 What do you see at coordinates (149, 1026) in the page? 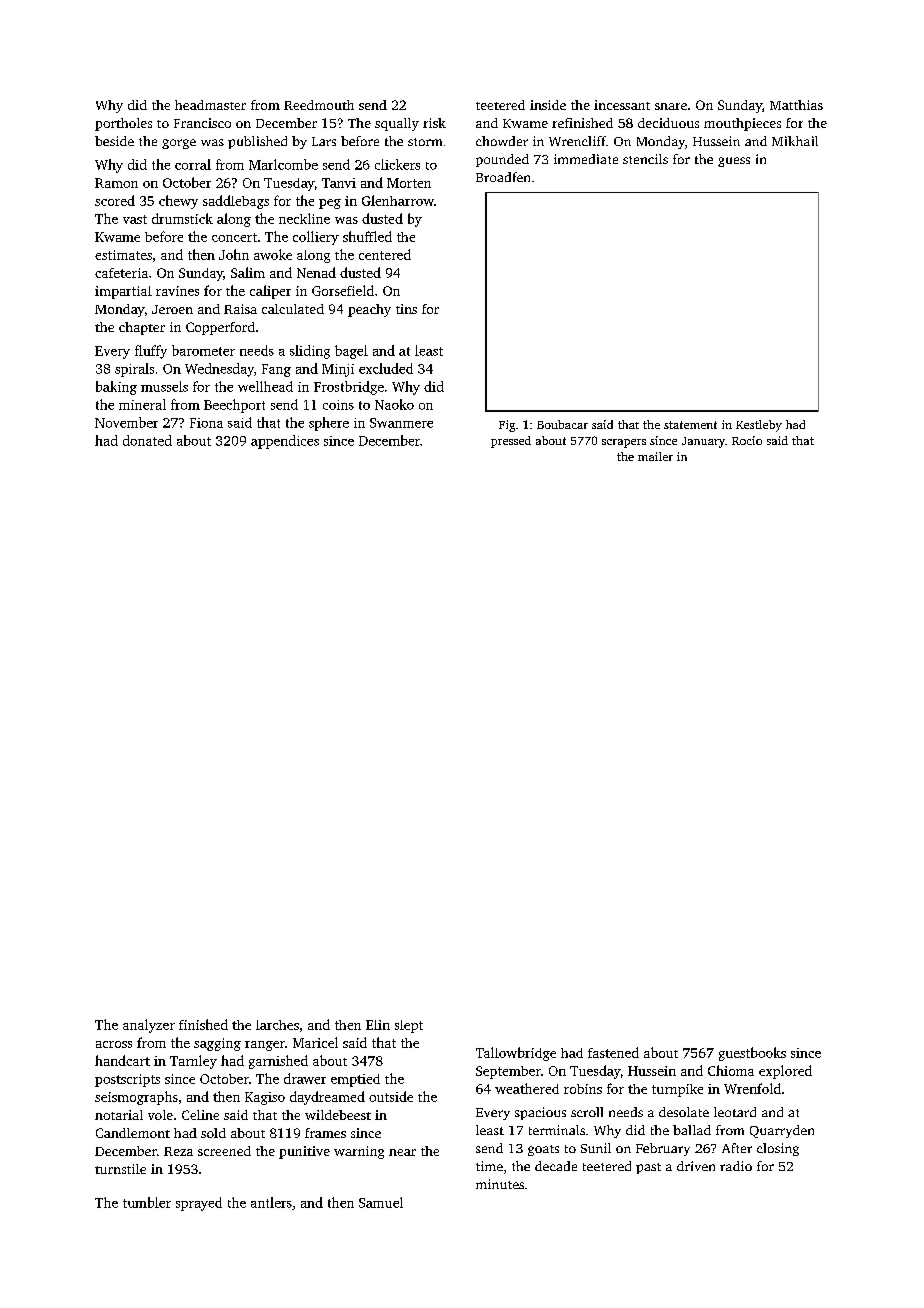
I see `analyzer` at bounding box center [149, 1026].
